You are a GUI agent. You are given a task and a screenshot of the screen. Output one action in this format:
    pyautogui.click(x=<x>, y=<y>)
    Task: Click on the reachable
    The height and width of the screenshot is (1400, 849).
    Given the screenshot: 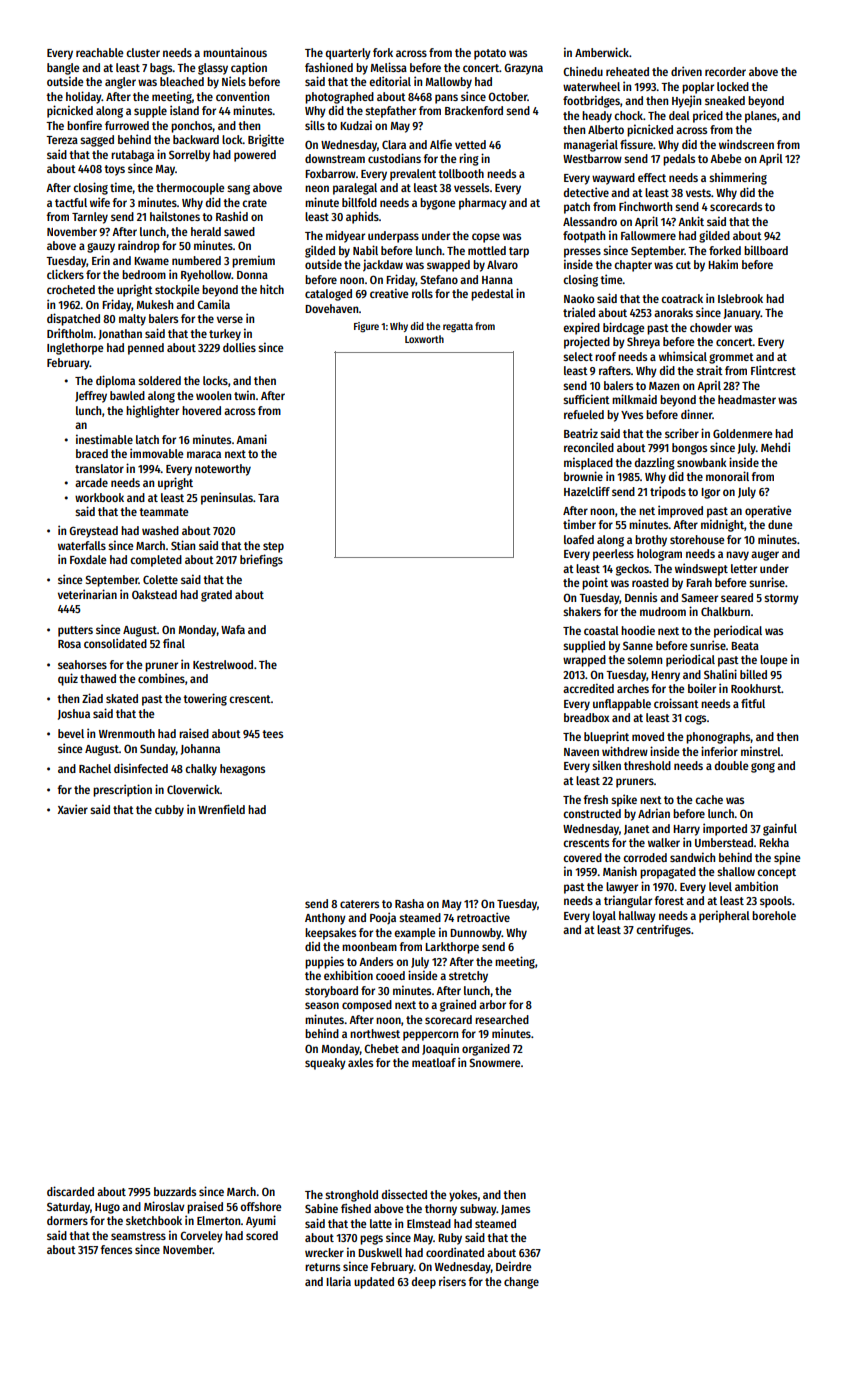 What is the action you would take?
    pyautogui.click(x=100, y=52)
